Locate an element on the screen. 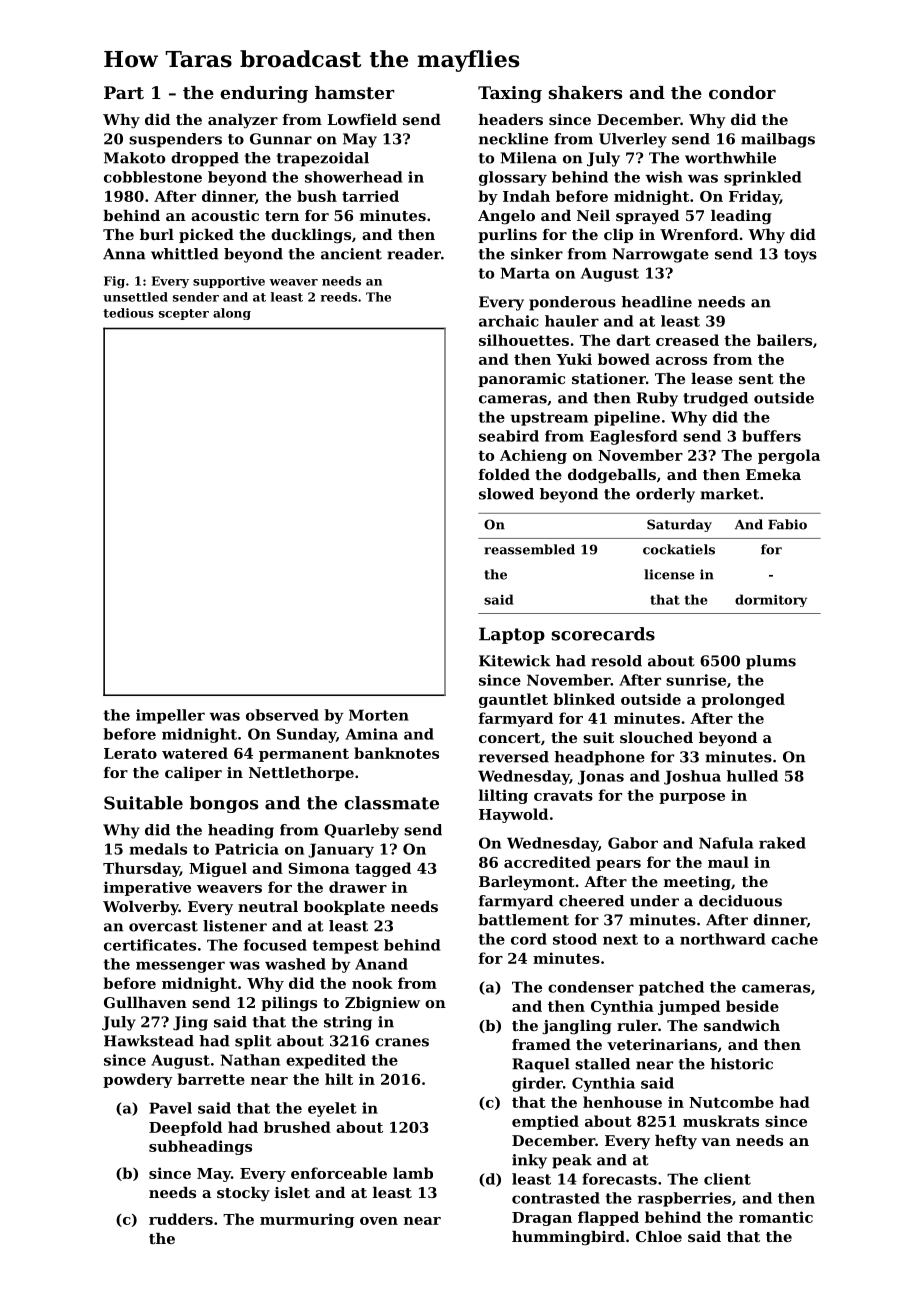 This screenshot has width=924, height=1308. hulled is located at coordinates (752, 776).
